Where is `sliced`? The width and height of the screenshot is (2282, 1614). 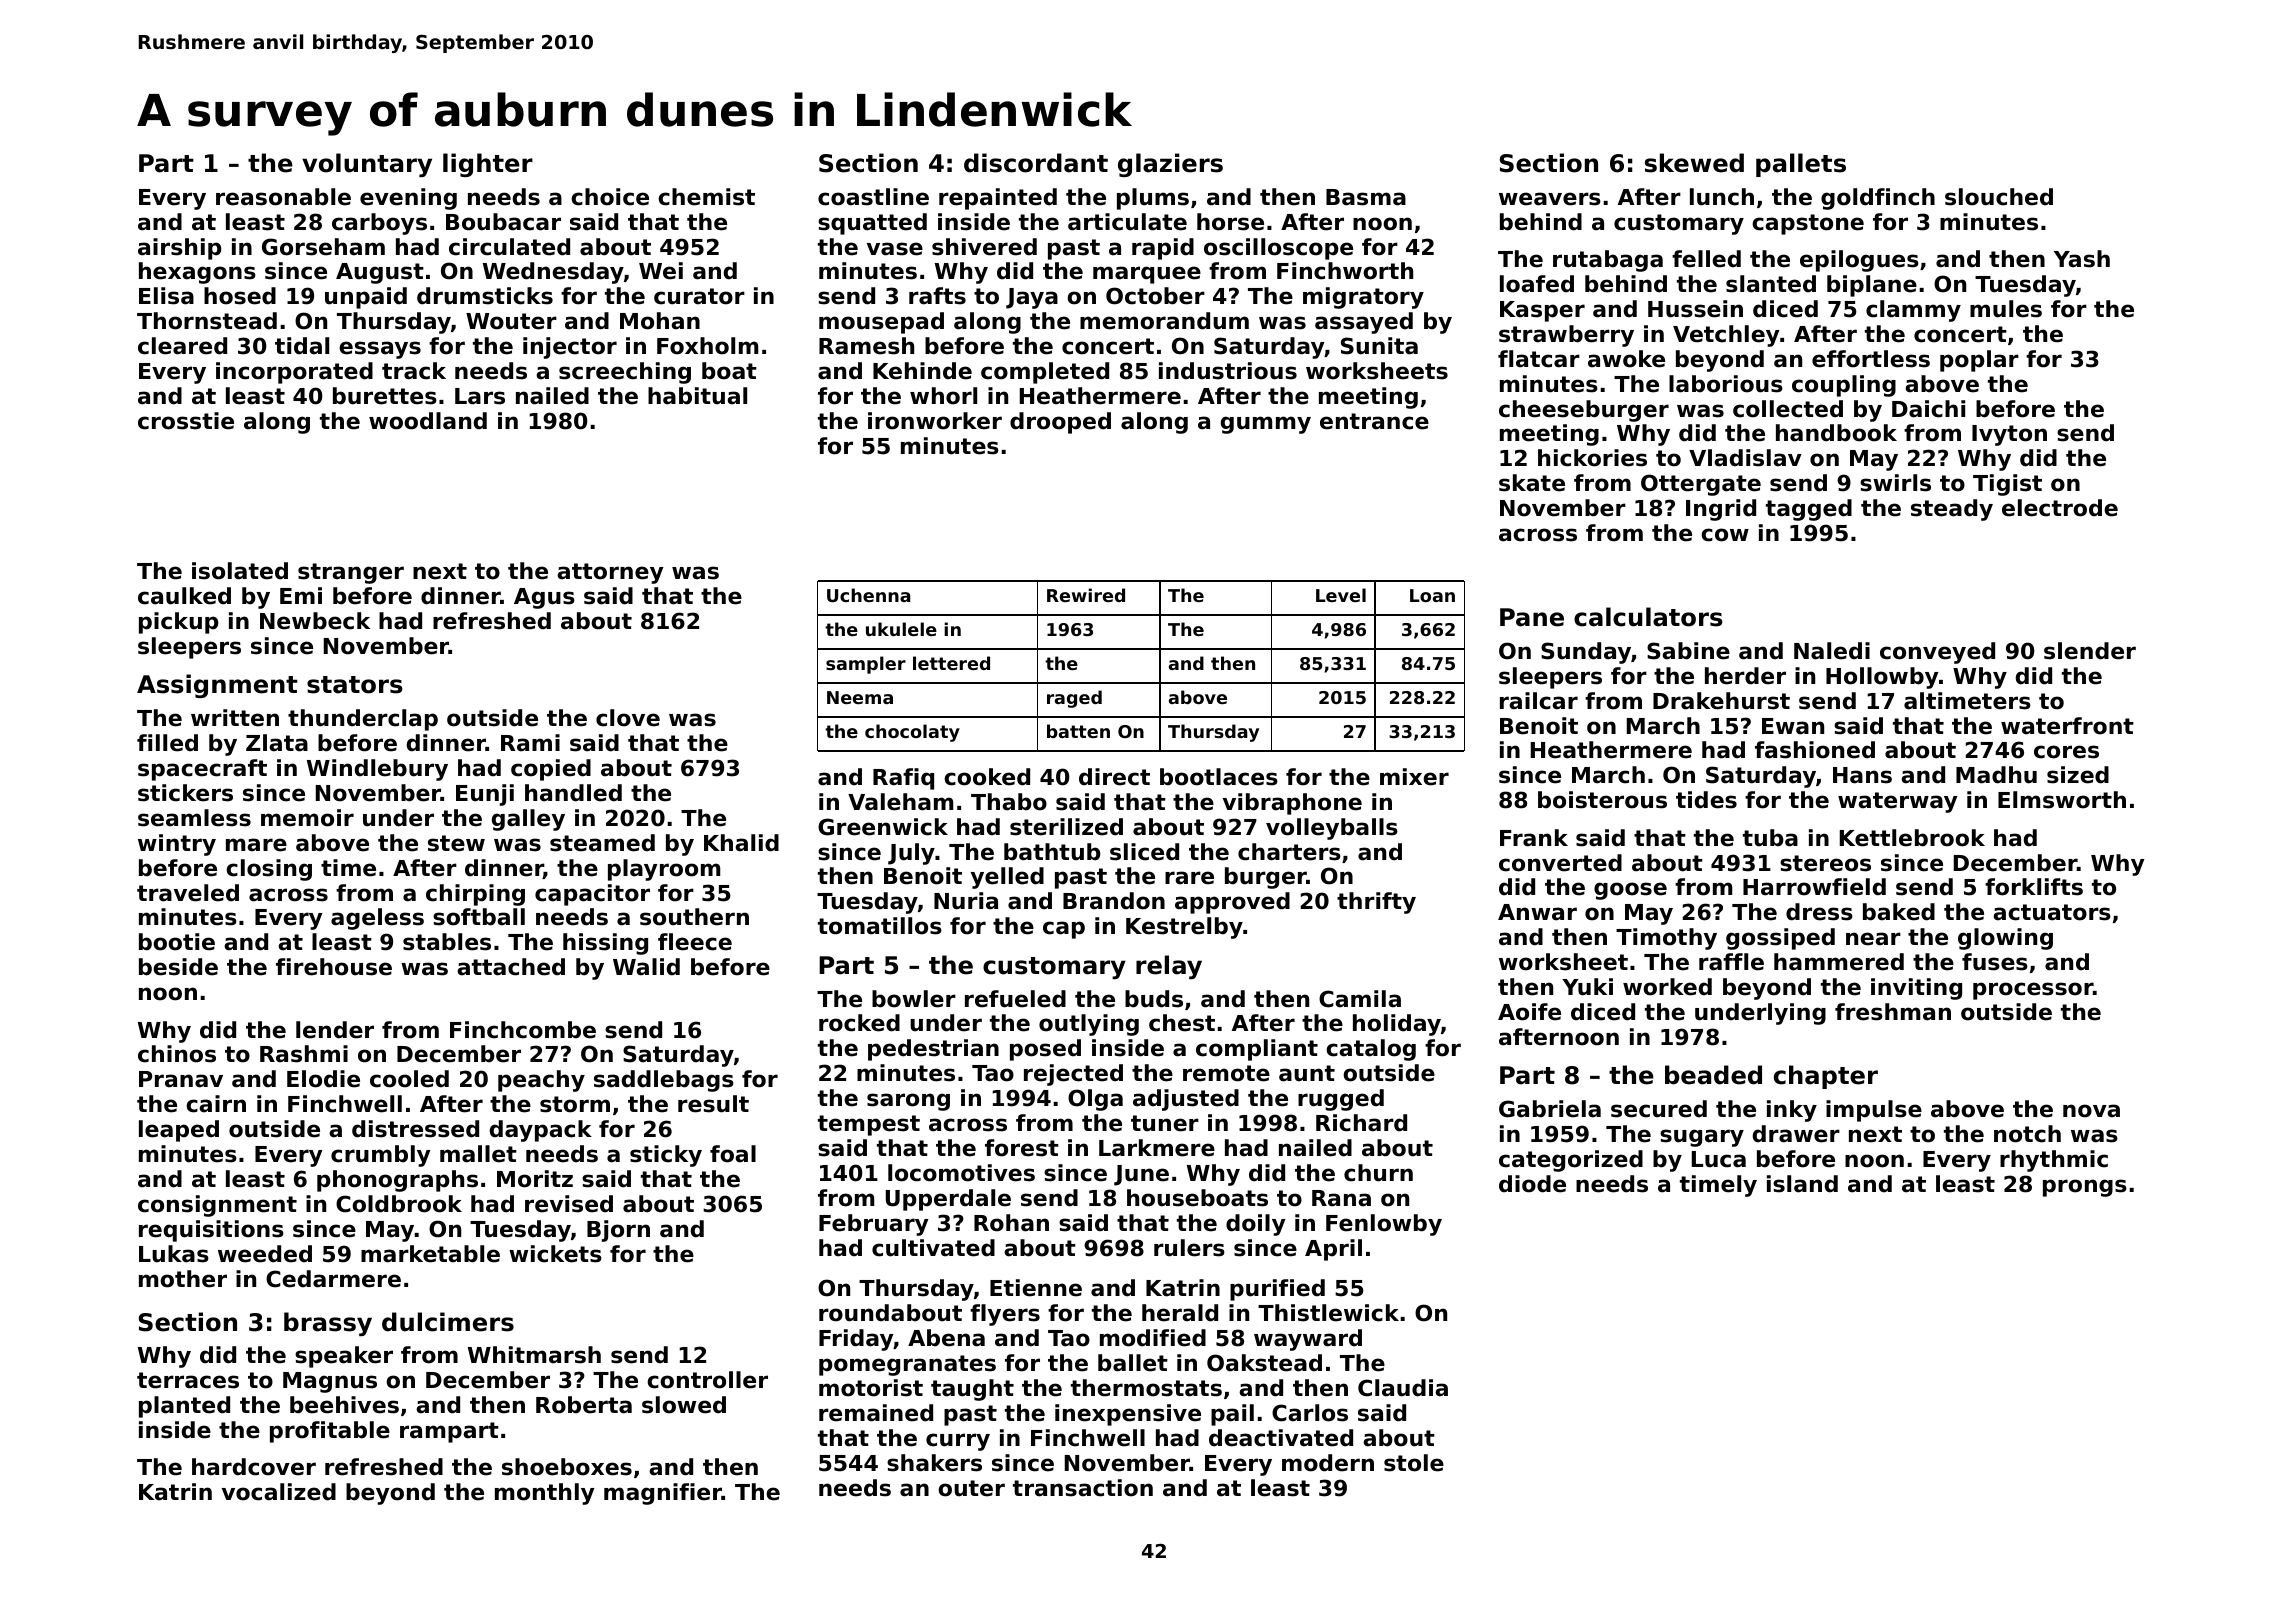 sliced is located at coordinates (1144, 852).
